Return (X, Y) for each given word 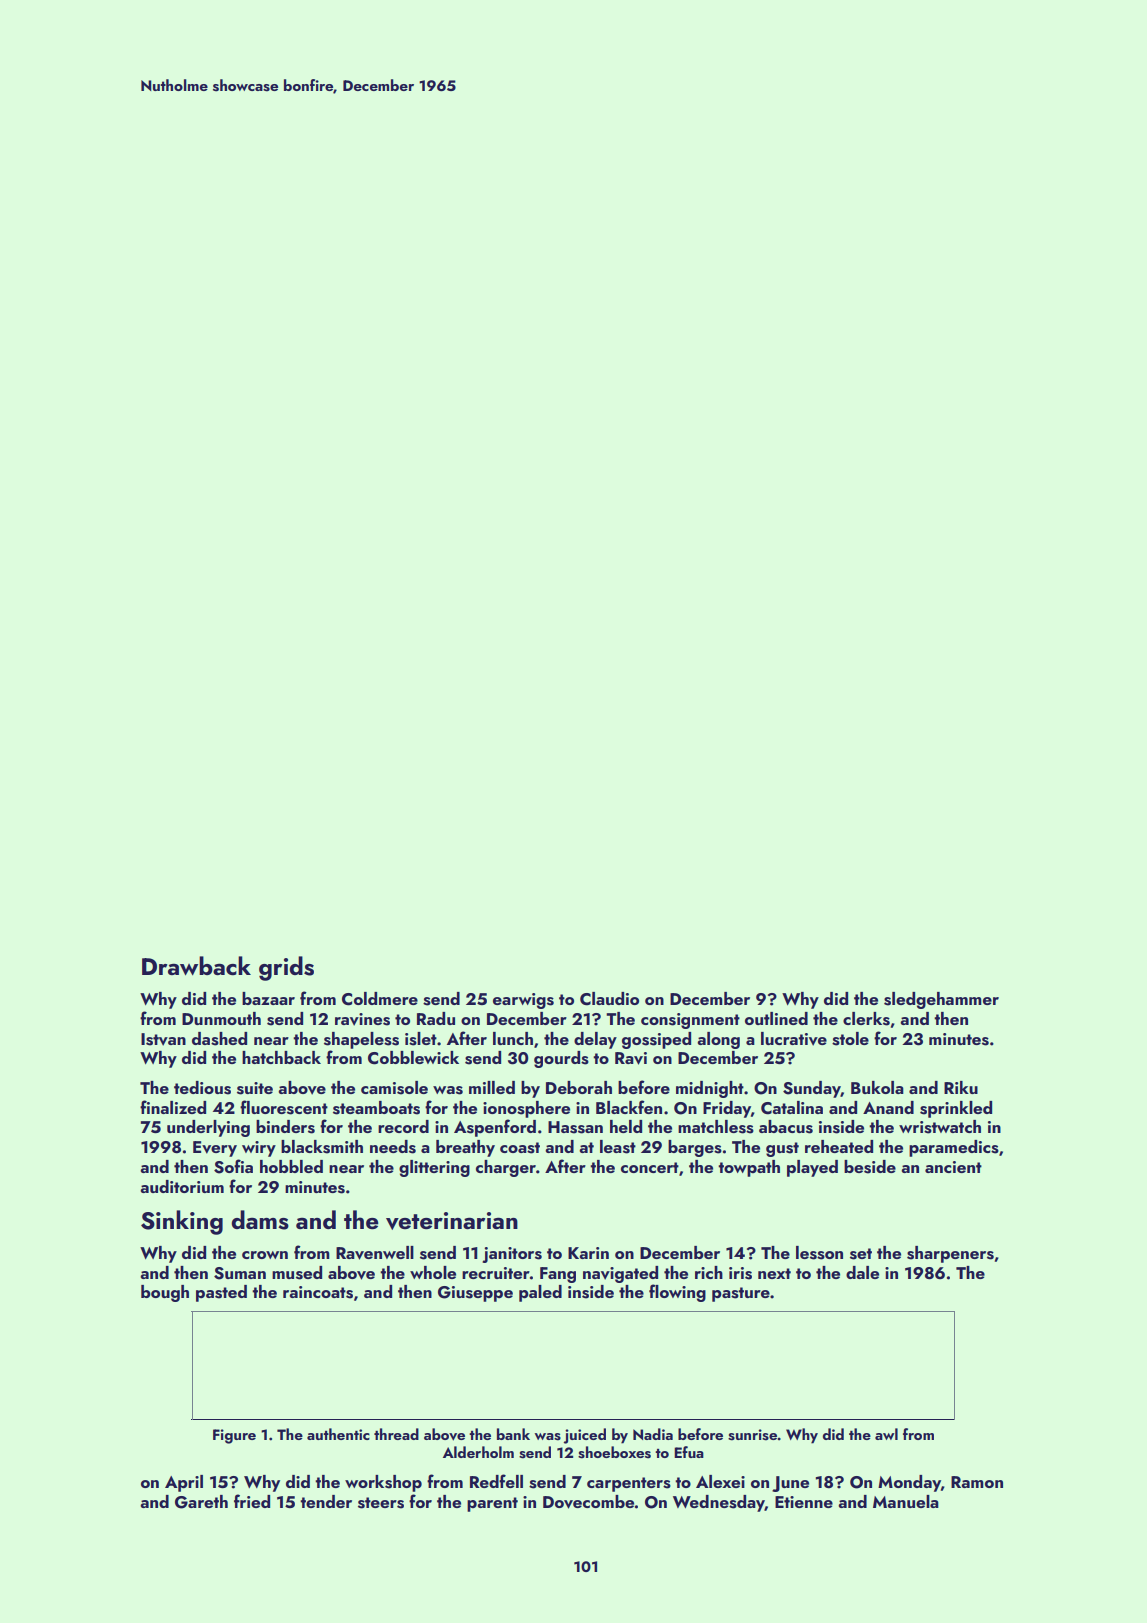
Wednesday (719, 1503)
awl (886, 1434)
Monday (909, 1483)
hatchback (281, 1057)
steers (381, 1503)
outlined (776, 1018)
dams (260, 1220)
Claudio (609, 999)
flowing (677, 1293)
